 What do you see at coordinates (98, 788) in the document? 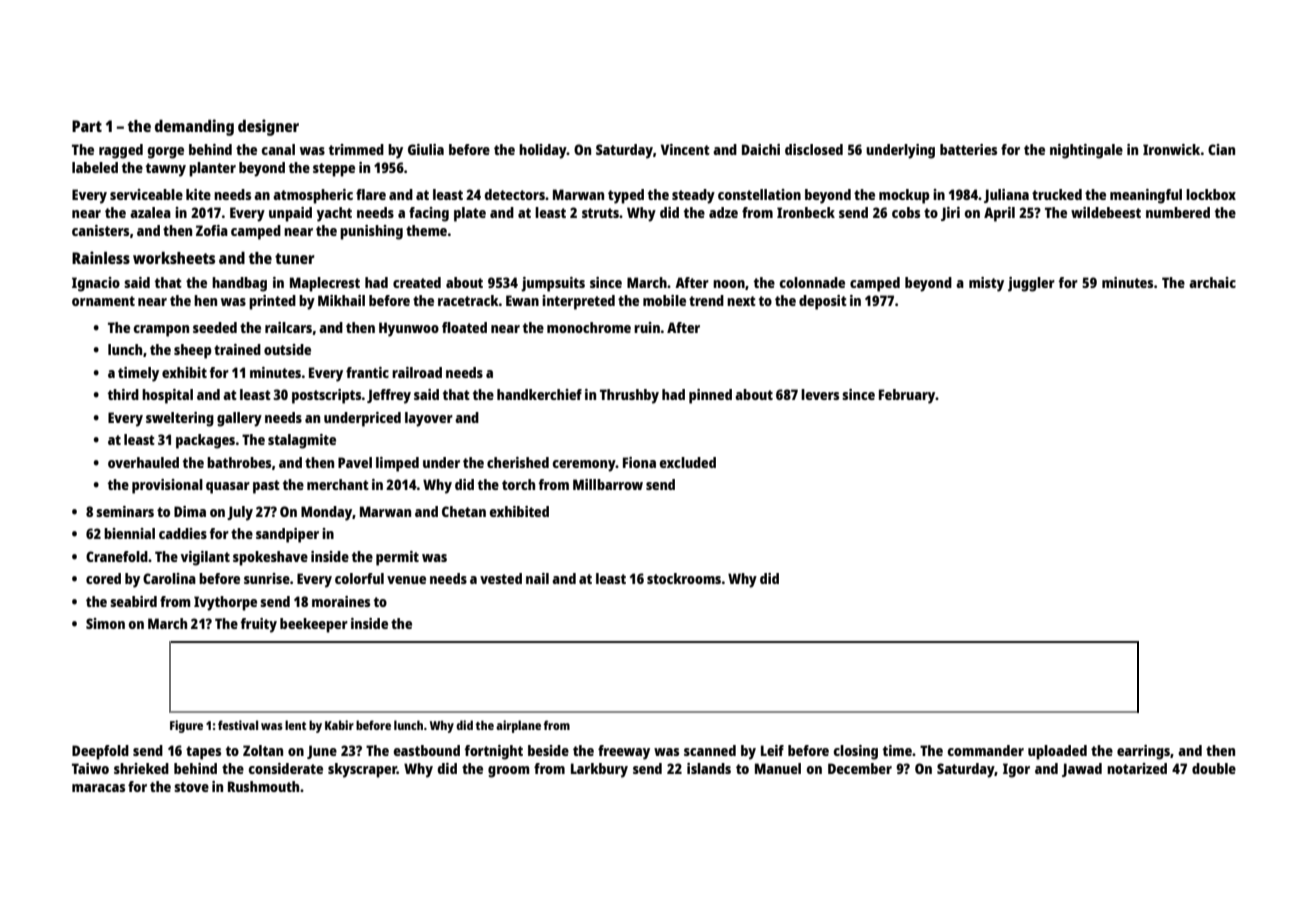
I see `maracas` at bounding box center [98, 788].
